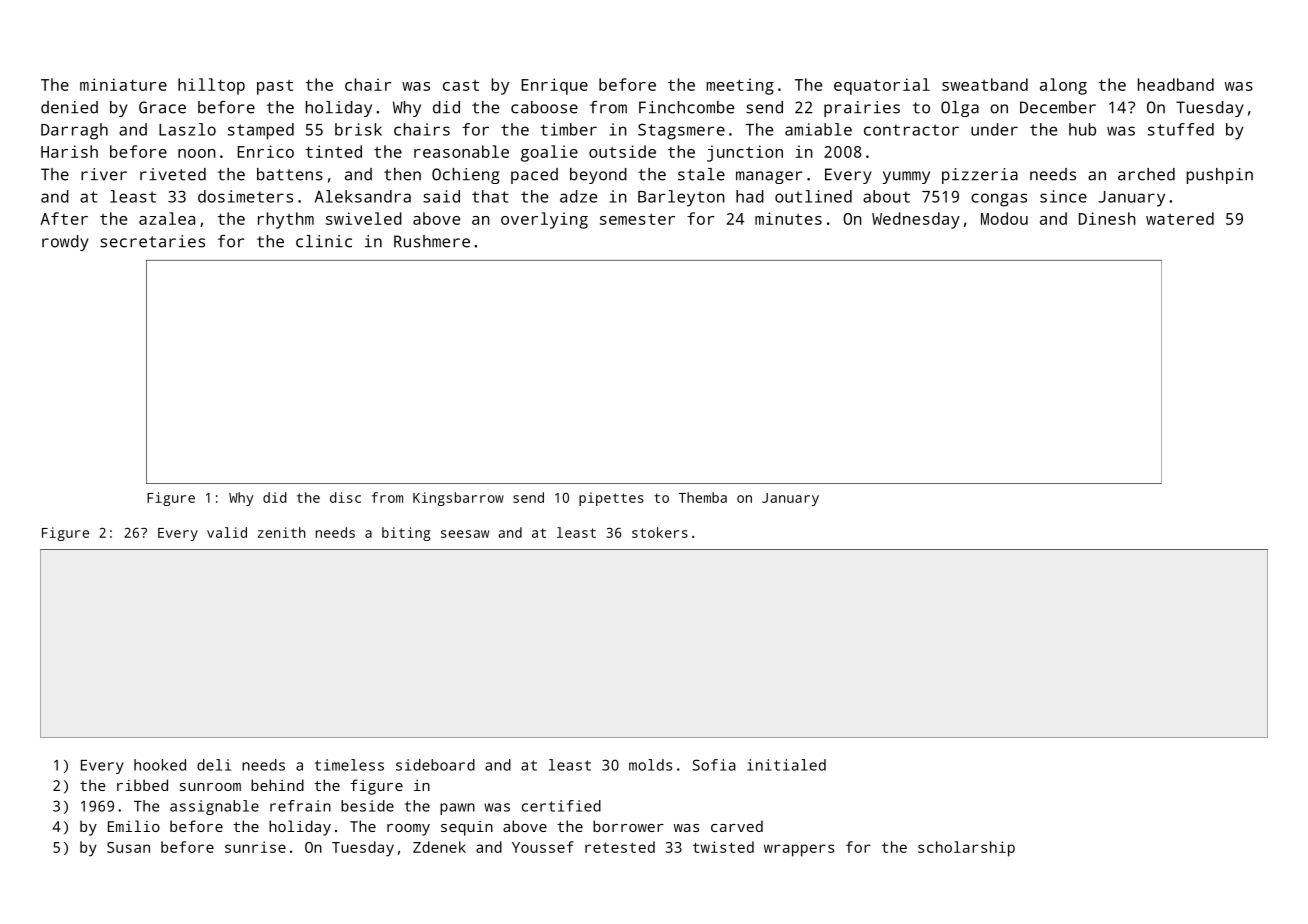  I want to click on clinic, so click(324, 241).
